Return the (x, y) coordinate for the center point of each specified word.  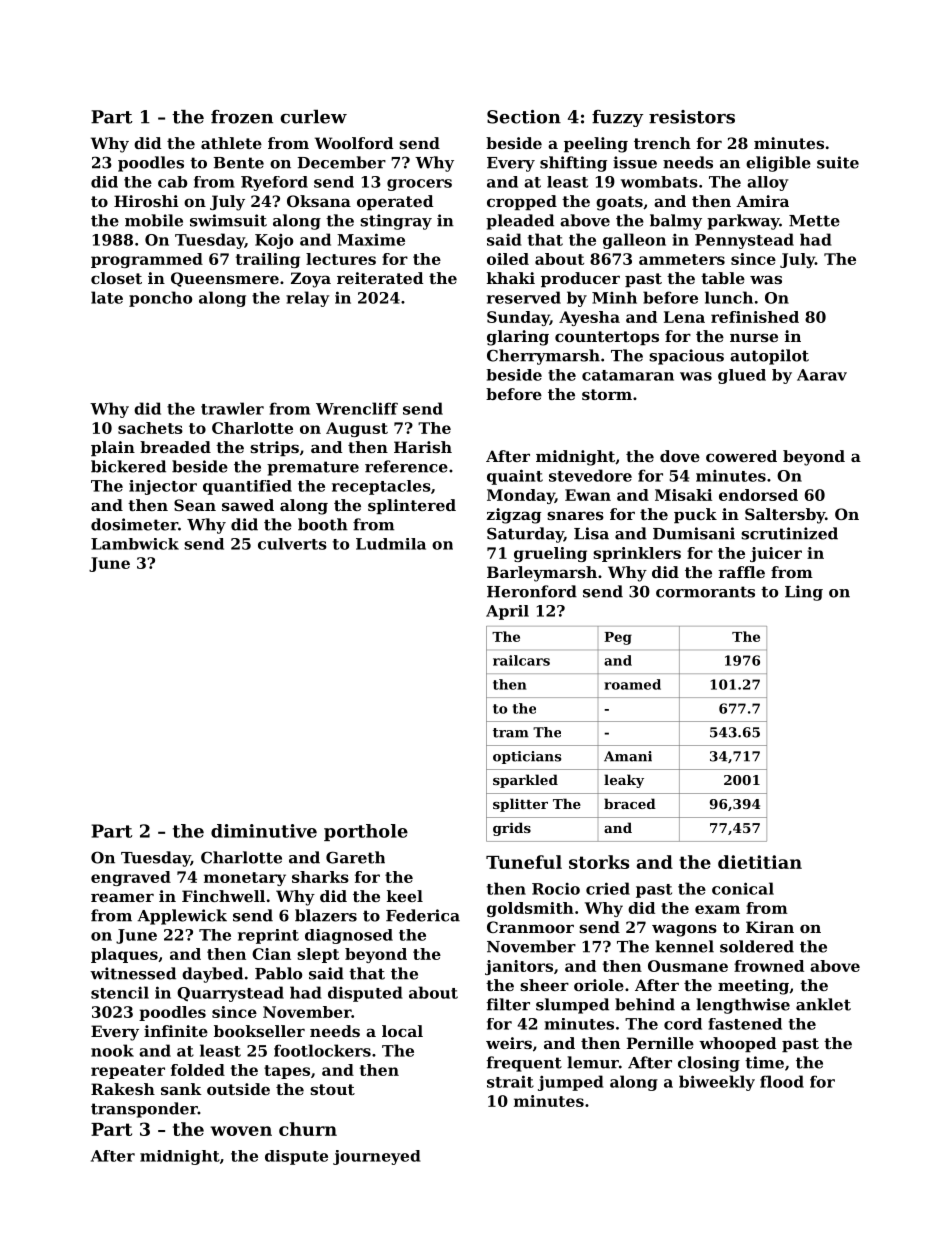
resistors (692, 117)
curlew (314, 117)
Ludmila (391, 544)
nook (112, 1050)
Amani (628, 756)
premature (313, 468)
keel (405, 896)
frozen (242, 117)
